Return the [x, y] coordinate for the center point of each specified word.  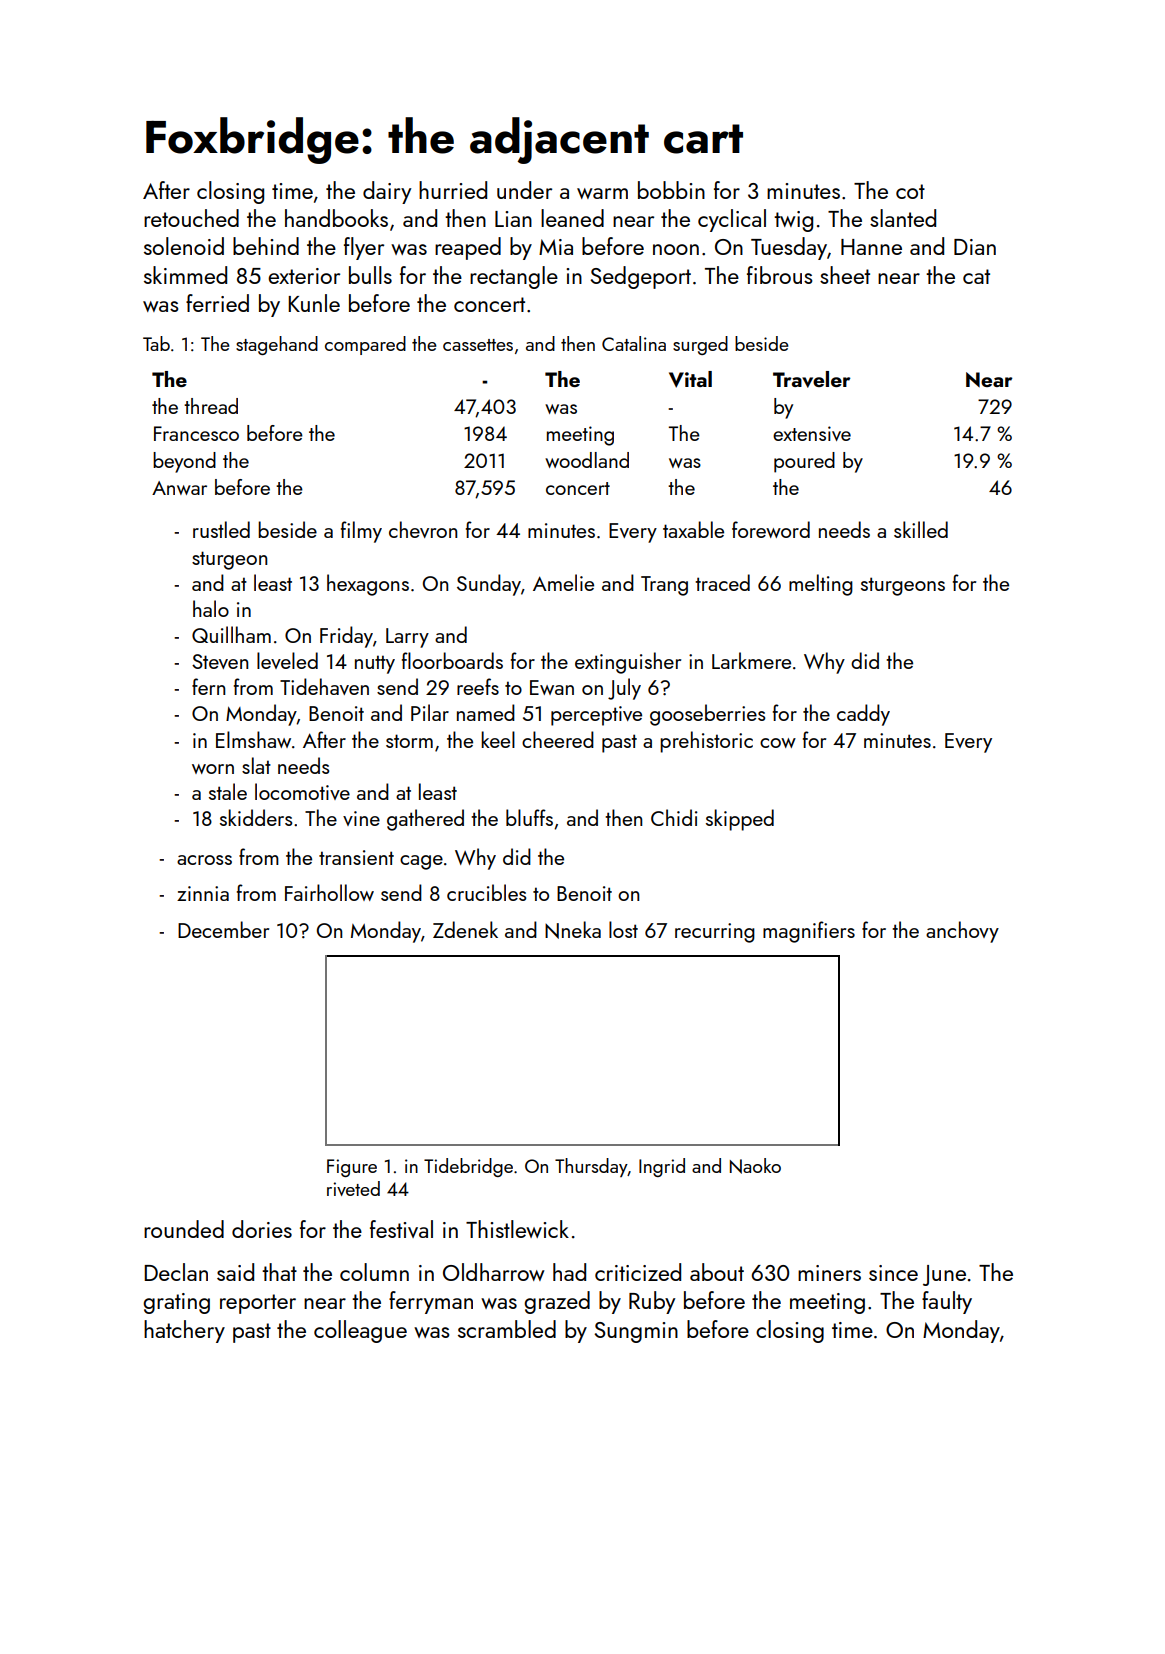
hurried [453, 190]
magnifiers [809, 932]
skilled [921, 529]
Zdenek [465, 929]
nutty [375, 664]
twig [793, 221]
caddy [863, 715]
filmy [361, 532]
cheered [558, 739]
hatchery [184, 1331]
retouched [191, 218]
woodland [587, 460]
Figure [352, 1168]
